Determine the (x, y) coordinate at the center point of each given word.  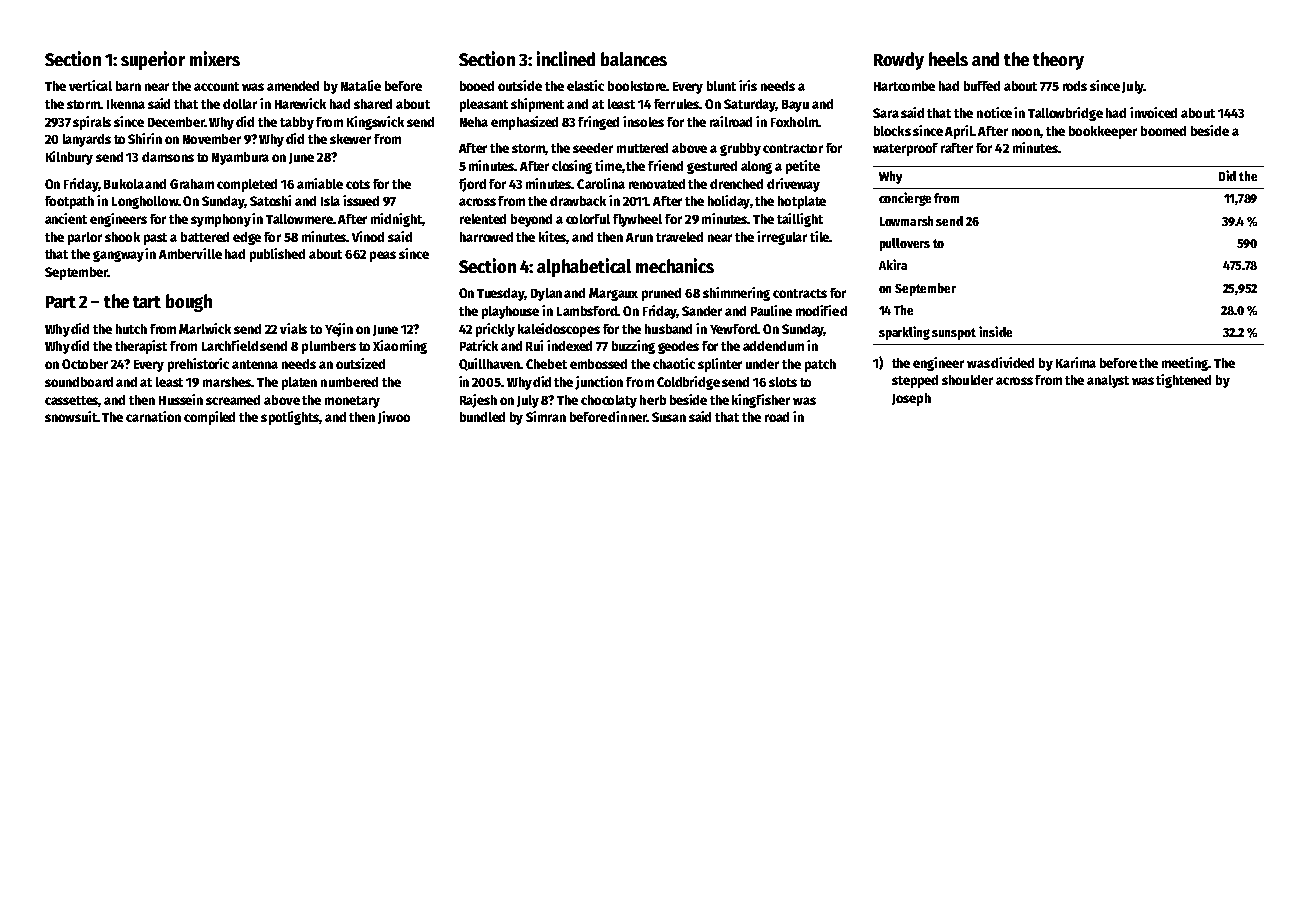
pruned (661, 294)
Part (61, 302)
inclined (566, 58)
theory (1058, 61)
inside (995, 331)
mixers (215, 58)
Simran (546, 416)
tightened (1183, 381)
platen (299, 383)
